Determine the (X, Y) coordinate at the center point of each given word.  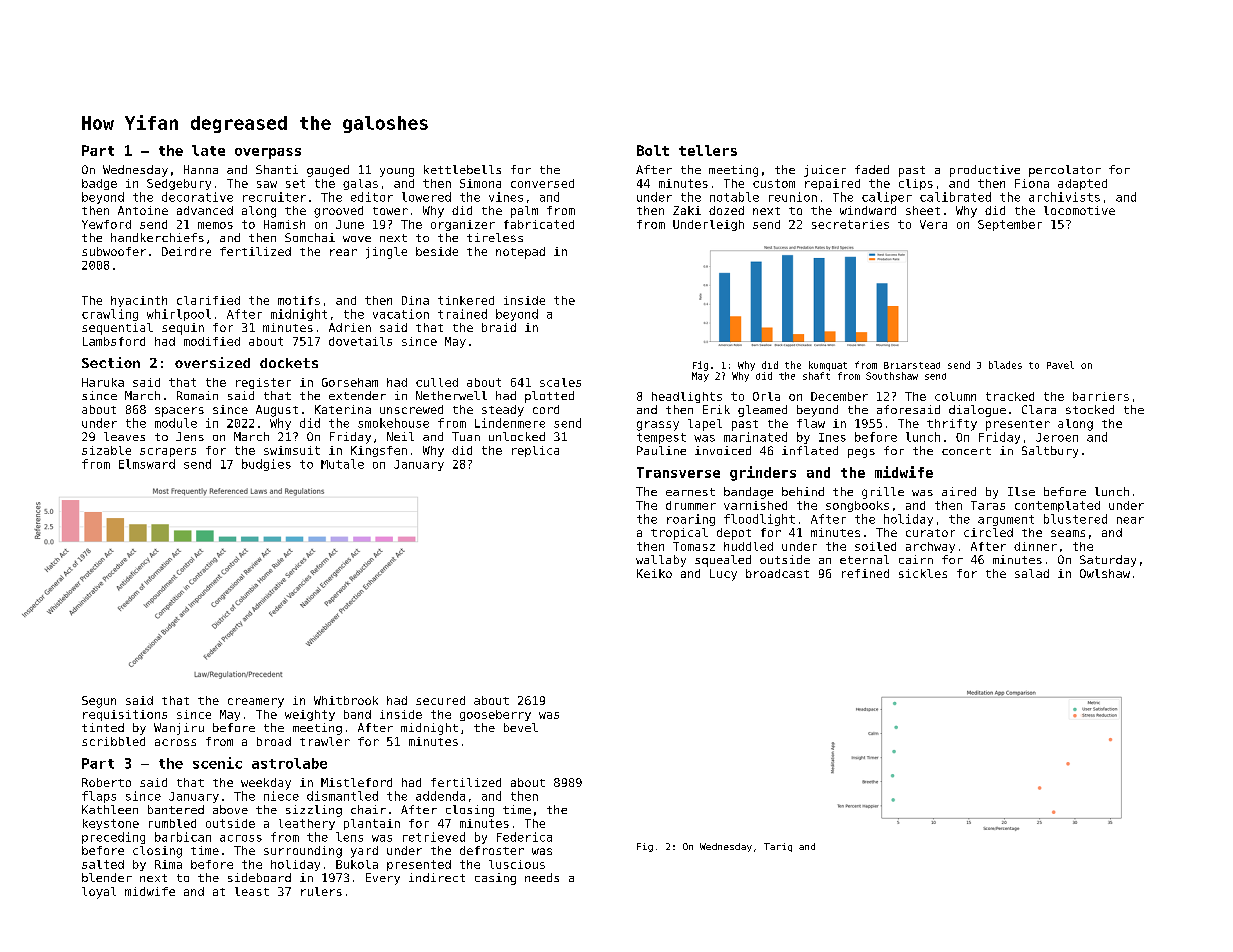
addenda (440, 796)
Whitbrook (346, 700)
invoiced (723, 450)
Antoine (143, 210)
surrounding (303, 852)
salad (1032, 573)
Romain (197, 395)
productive (985, 171)
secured (440, 700)
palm (524, 212)
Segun (99, 702)
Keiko (654, 573)
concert (966, 451)
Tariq (778, 847)
